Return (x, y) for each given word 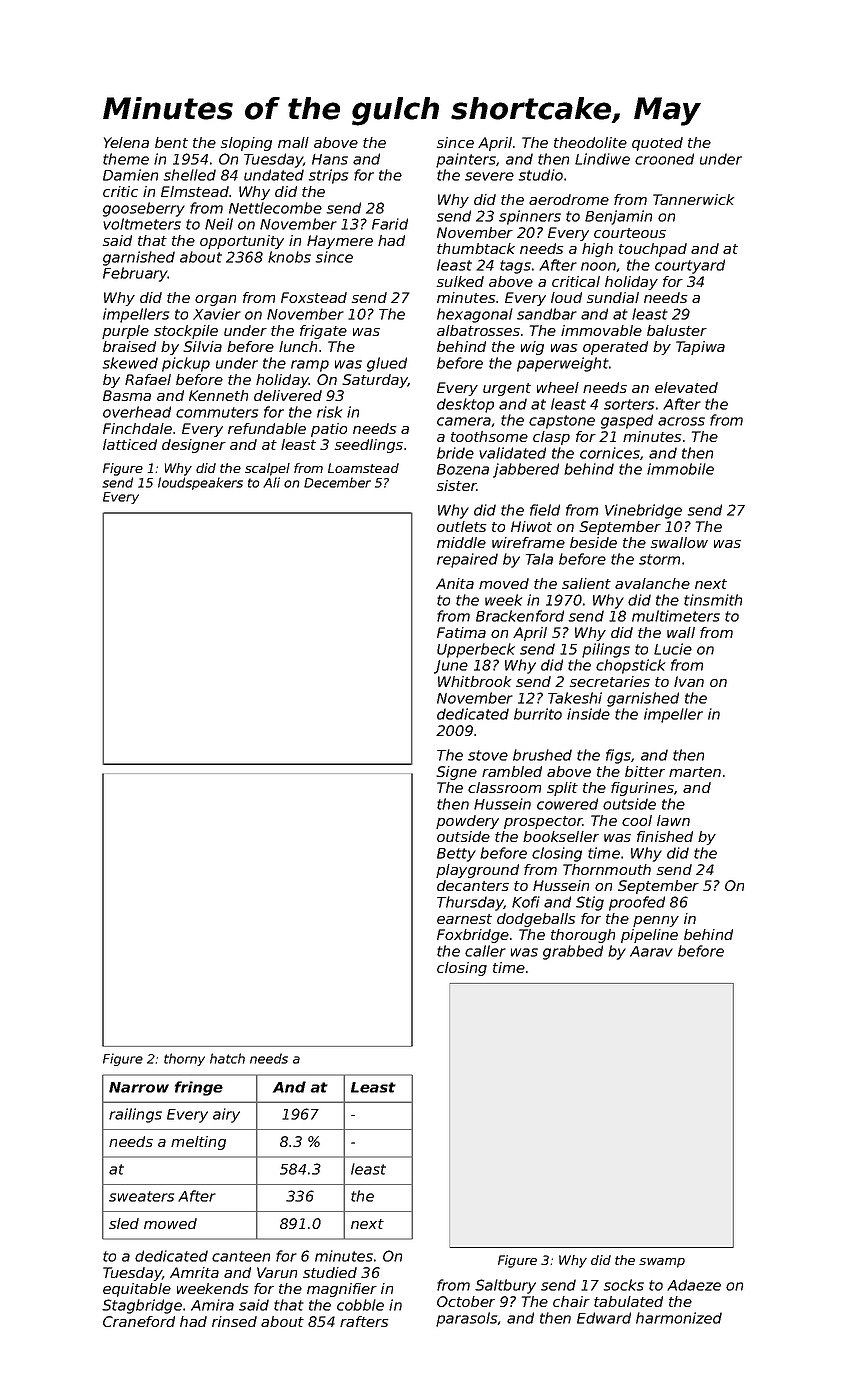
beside (593, 542)
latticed (130, 444)
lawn (673, 820)
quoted (657, 144)
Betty (456, 855)
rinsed (234, 1321)
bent (171, 142)
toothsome (489, 436)
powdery (467, 822)
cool (637, 820)
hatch (227, 1058)
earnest (464, 919)
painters (466, 160)
